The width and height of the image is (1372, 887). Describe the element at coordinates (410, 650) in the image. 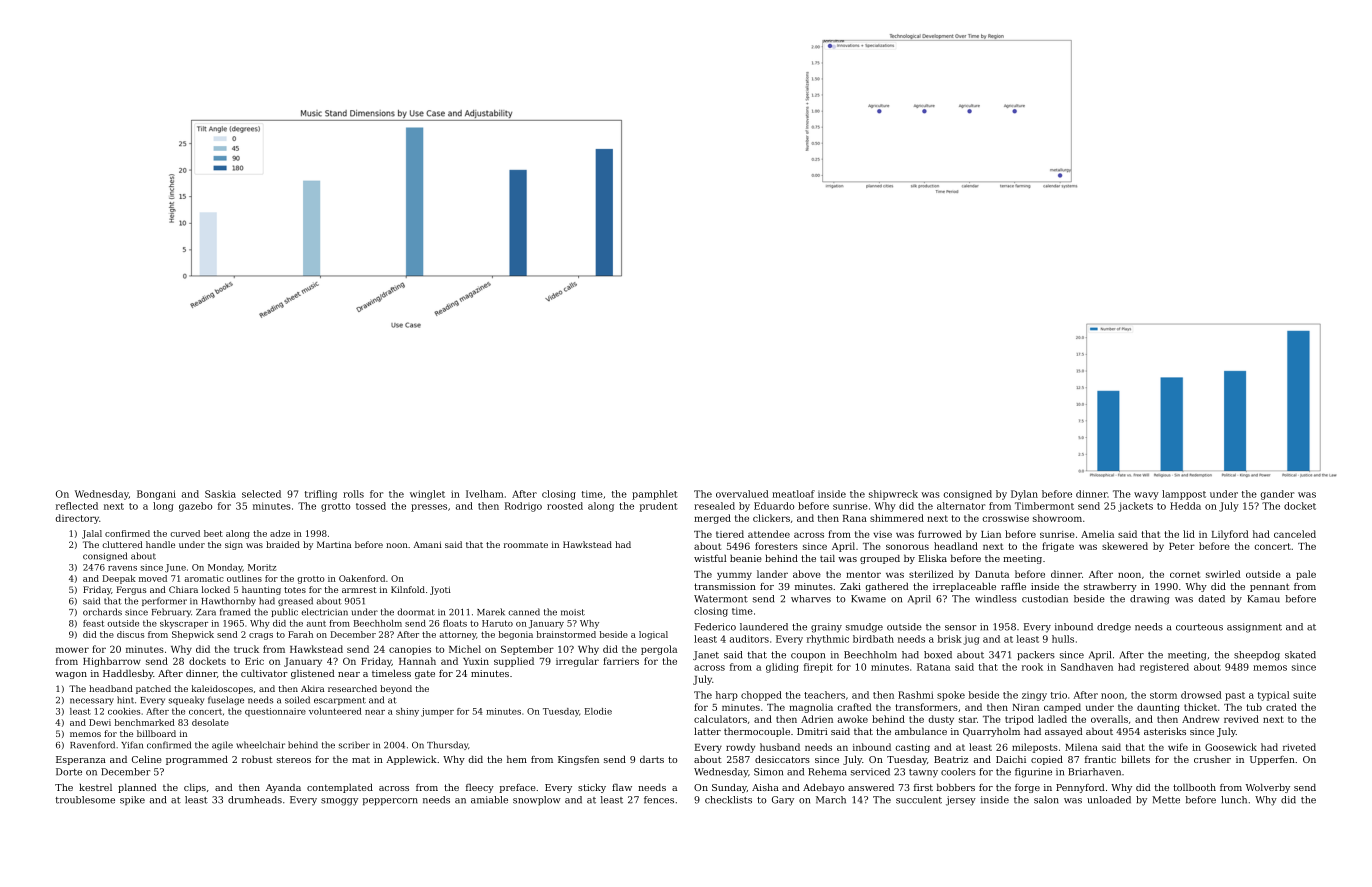

I see `canopies` at that location.
